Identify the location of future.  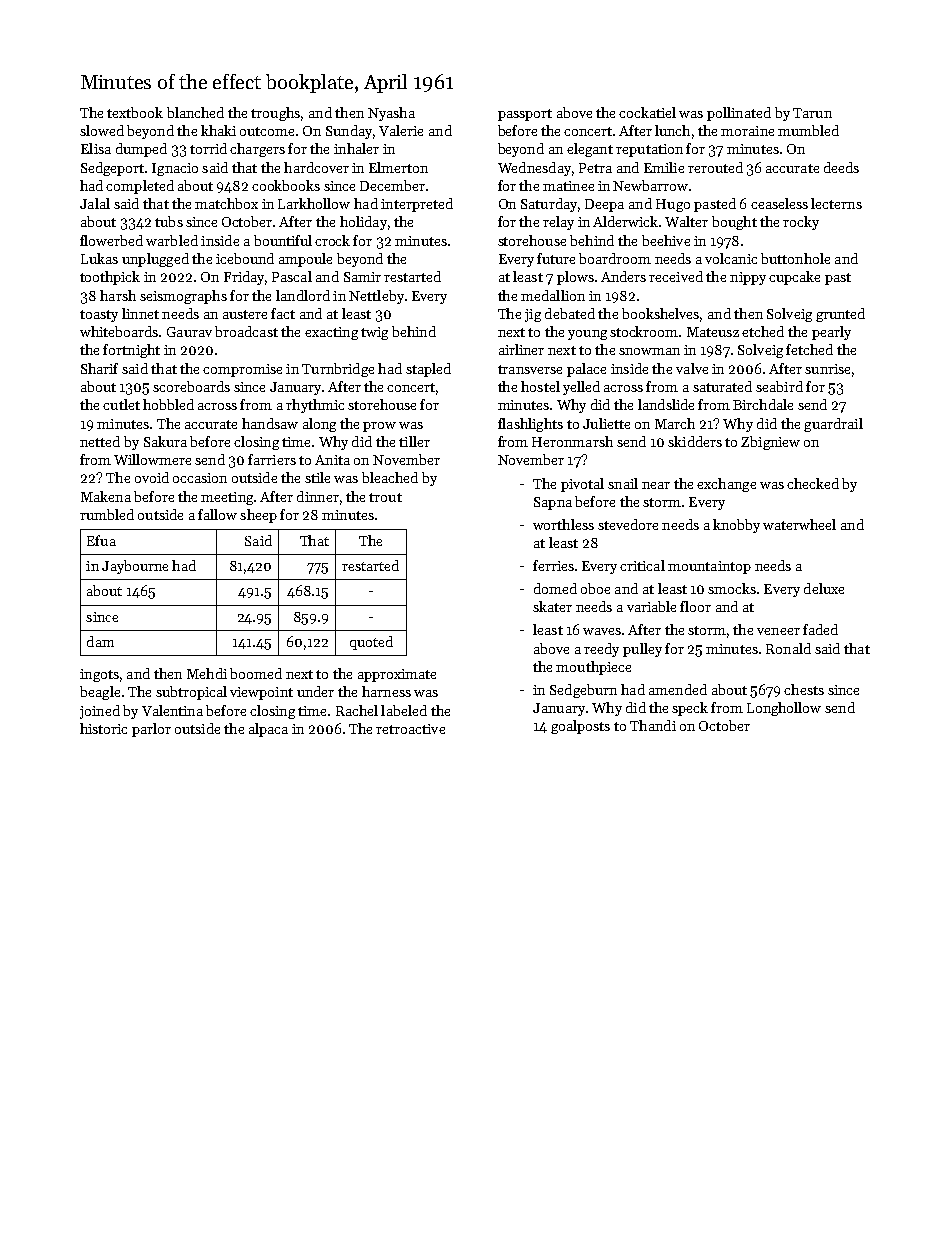
(556, 258).
